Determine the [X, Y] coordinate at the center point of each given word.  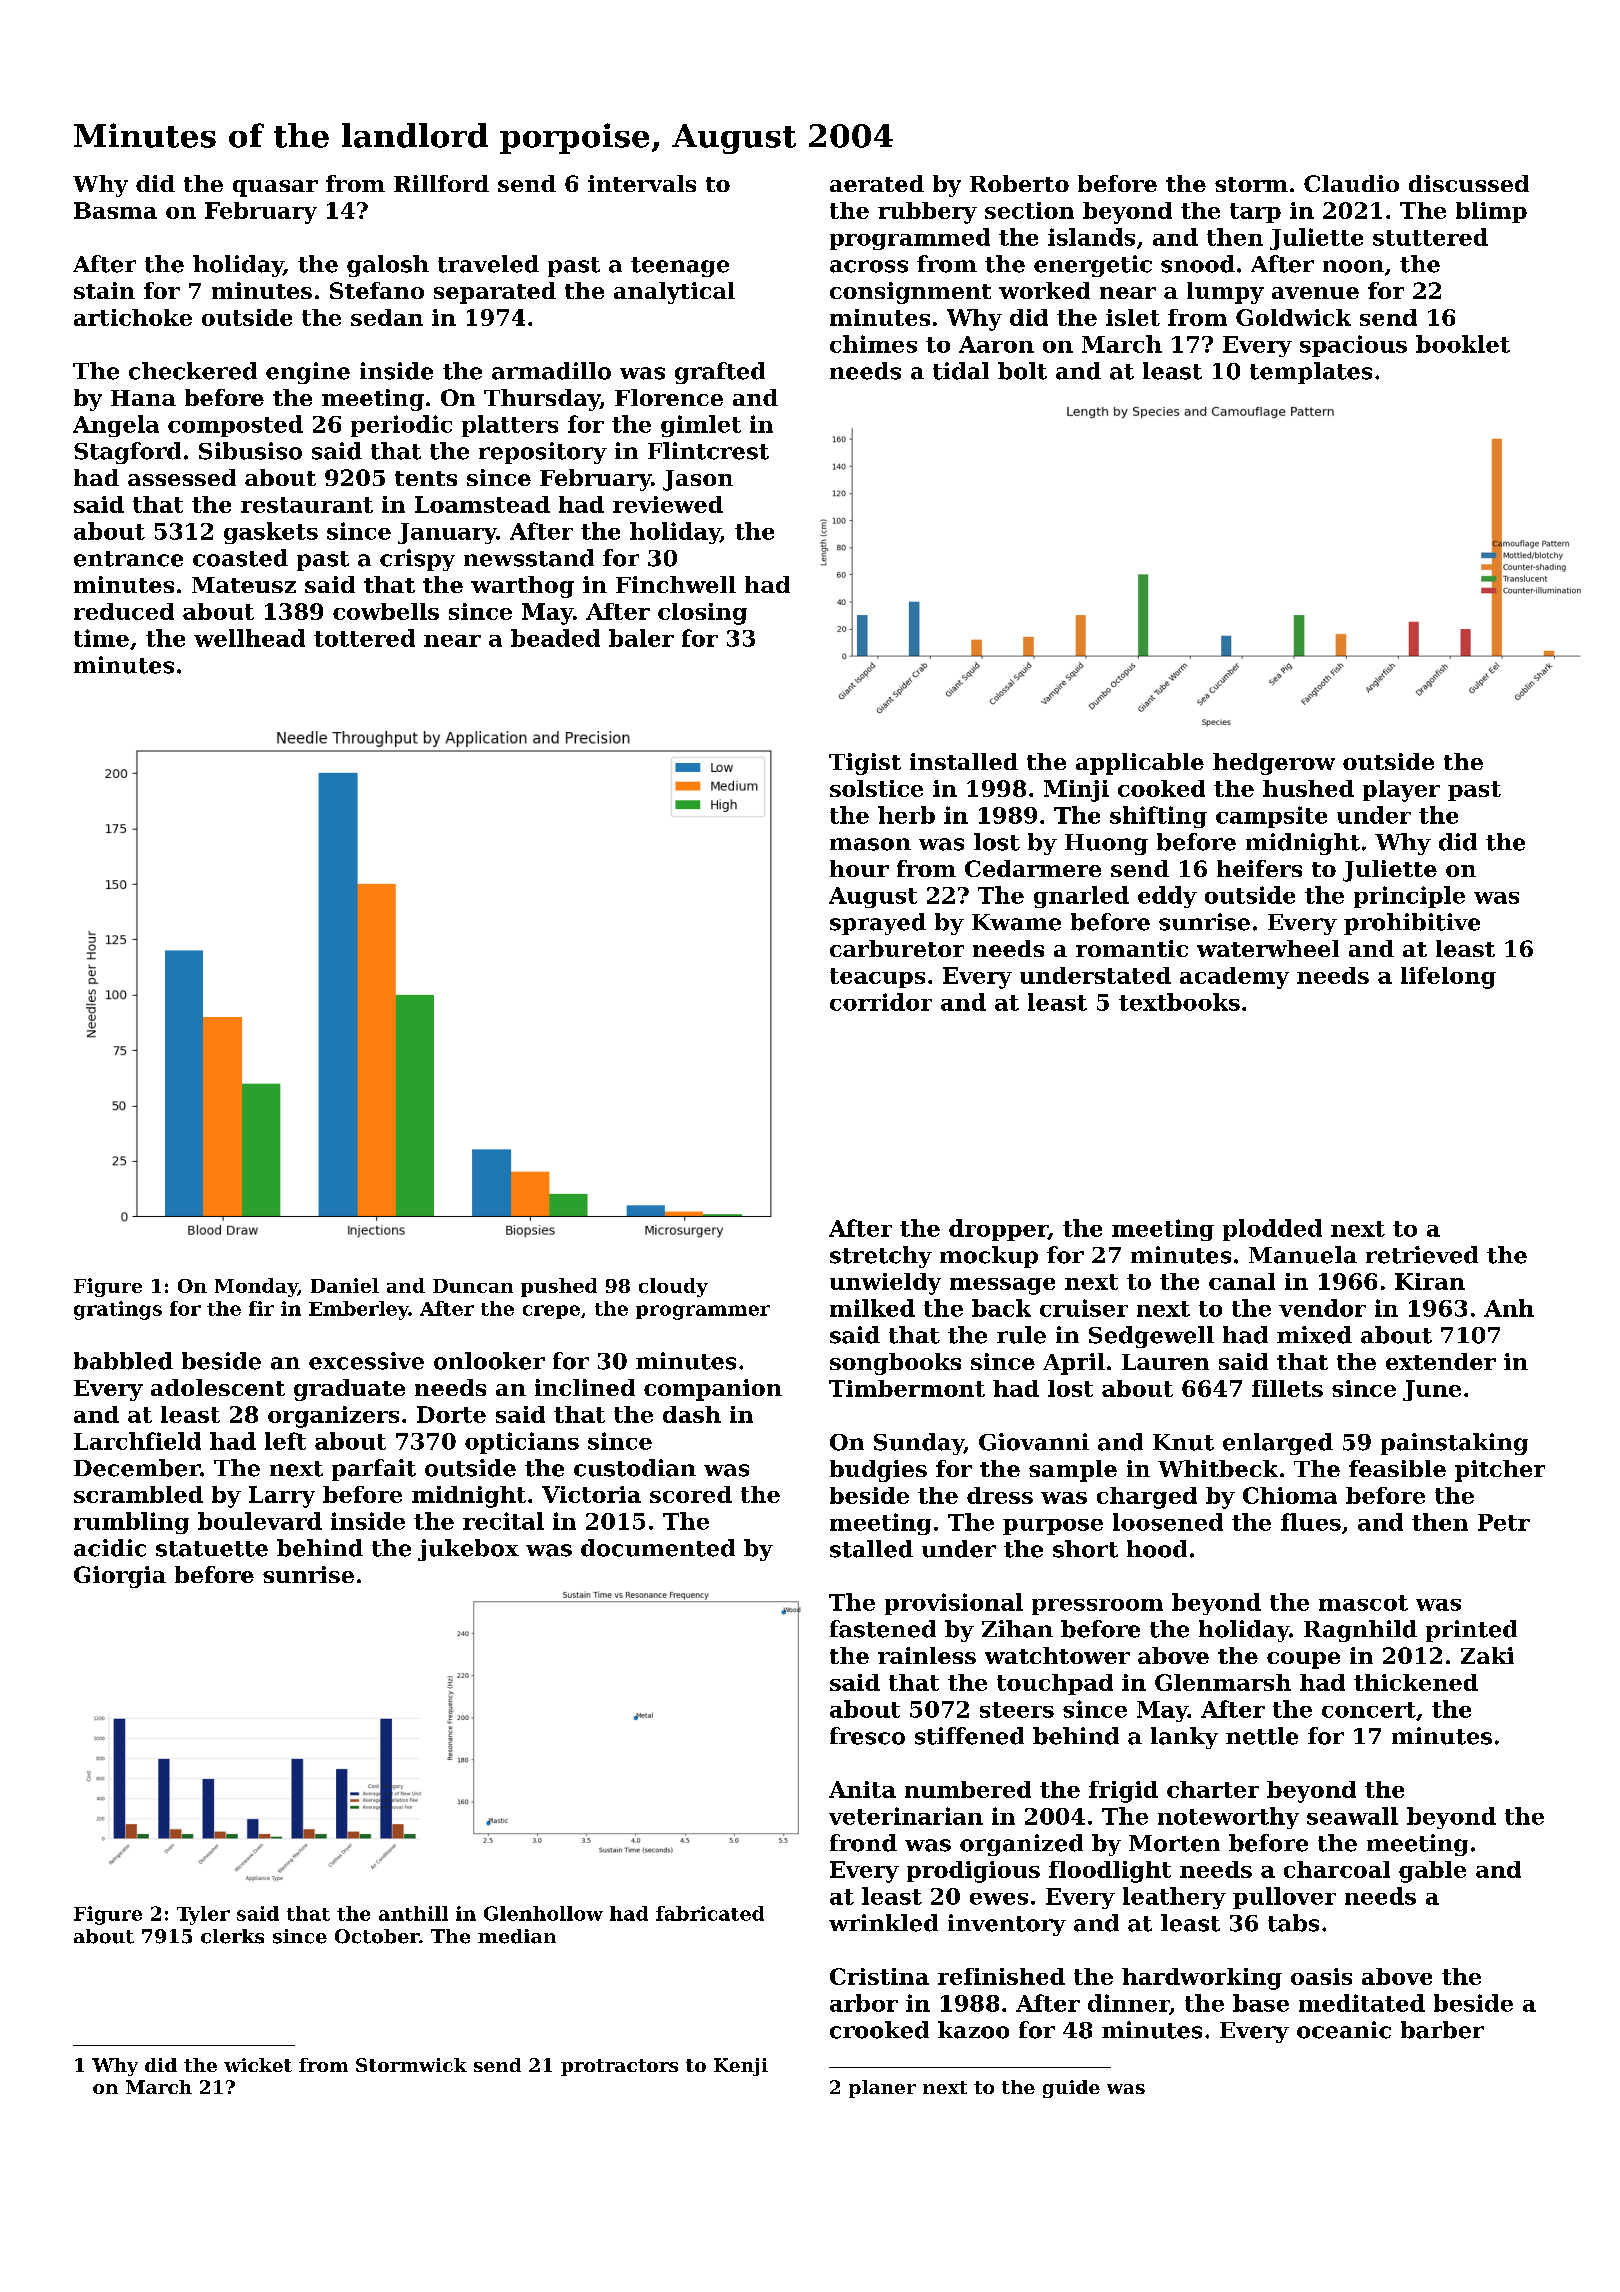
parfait [374, 1470]
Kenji [741, 2067]
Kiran [1430, 1281]
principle [1409, 897]
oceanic [1344, 2030]
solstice [876, 788]
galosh [388, 266]
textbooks [1179, 1002]
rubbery [927, 213]
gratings [118, 1310]
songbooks [895, 1364]
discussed [1469, 183]
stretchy [881, 1257]
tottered [364, 638]
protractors [619, 2067]
